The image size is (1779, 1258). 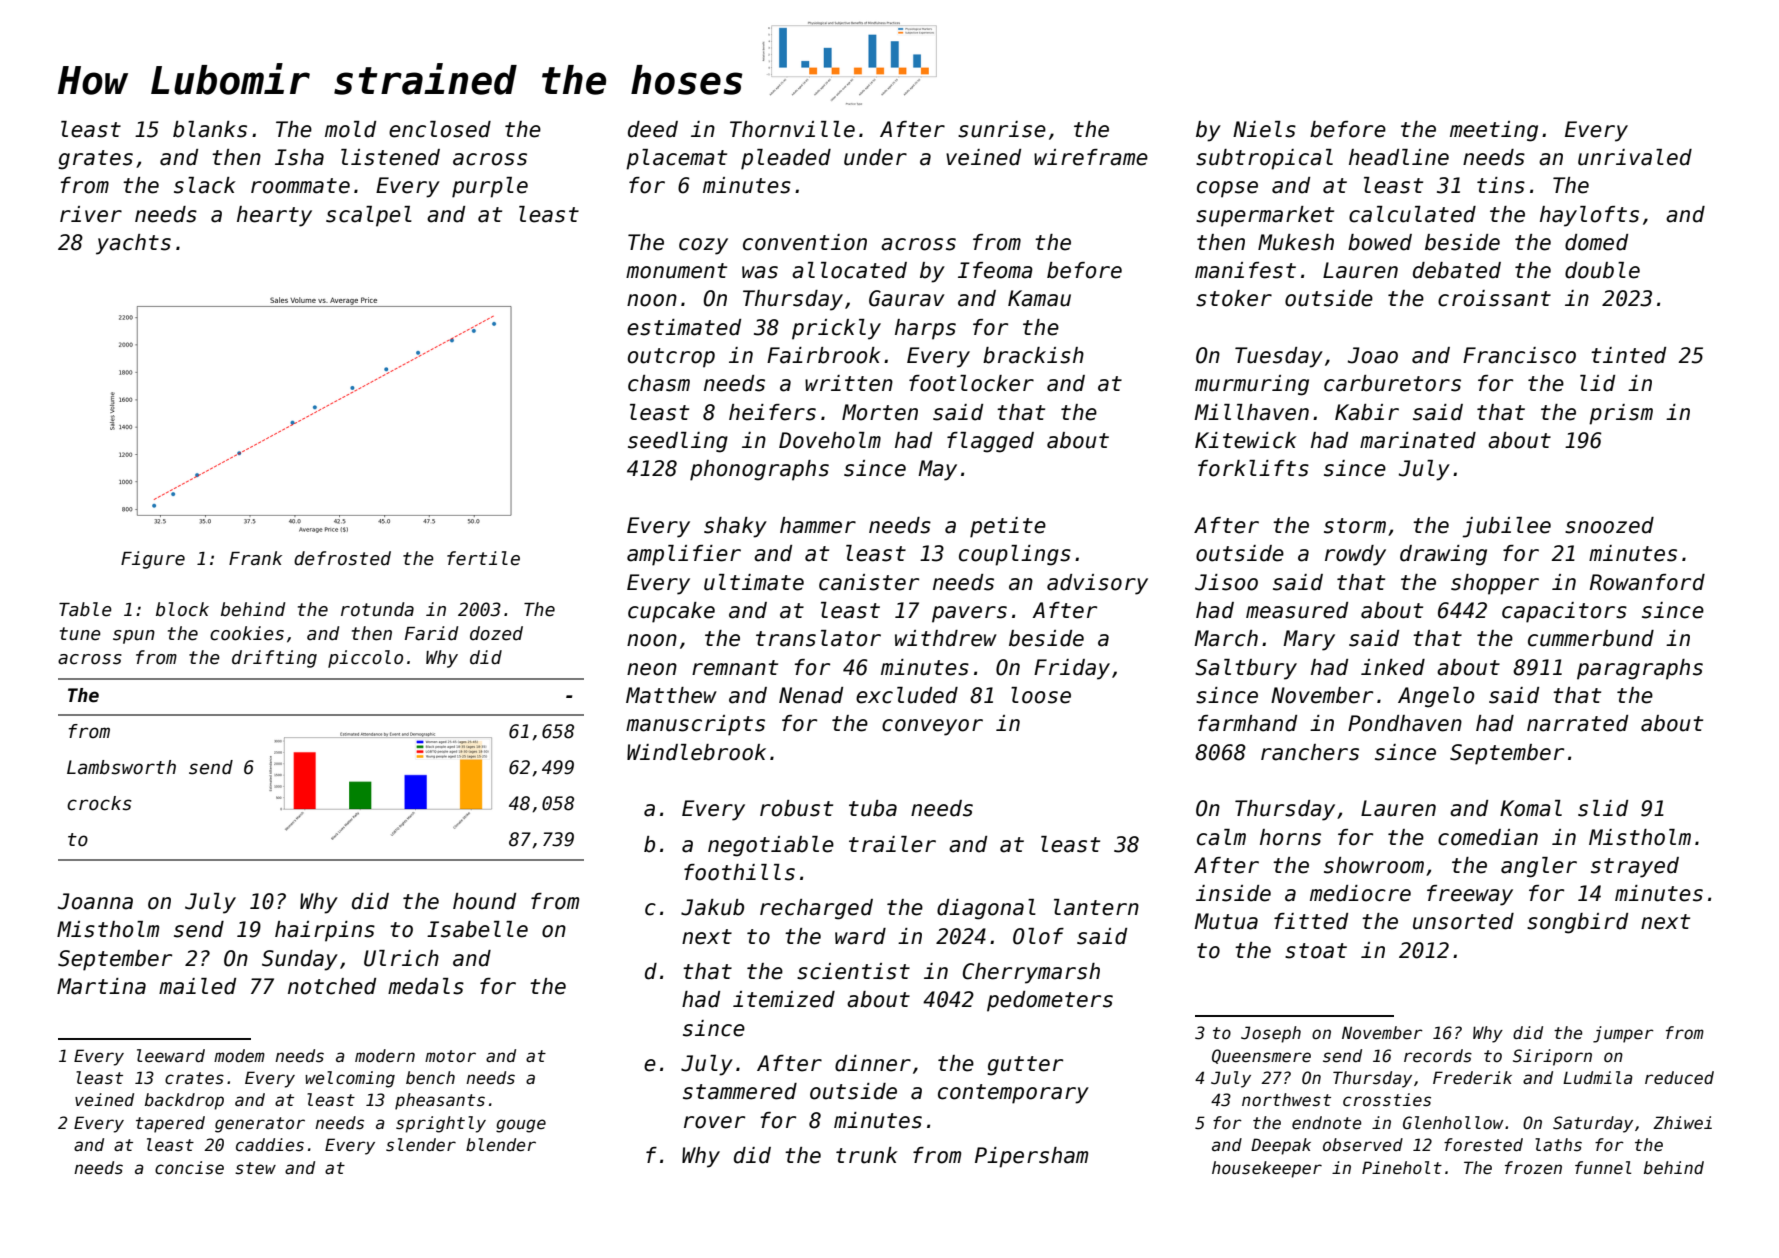 What do you see at coordinates (1387, 1100) in the screenshot?
I see `crossties` at bounding box center [1387, 1100].
